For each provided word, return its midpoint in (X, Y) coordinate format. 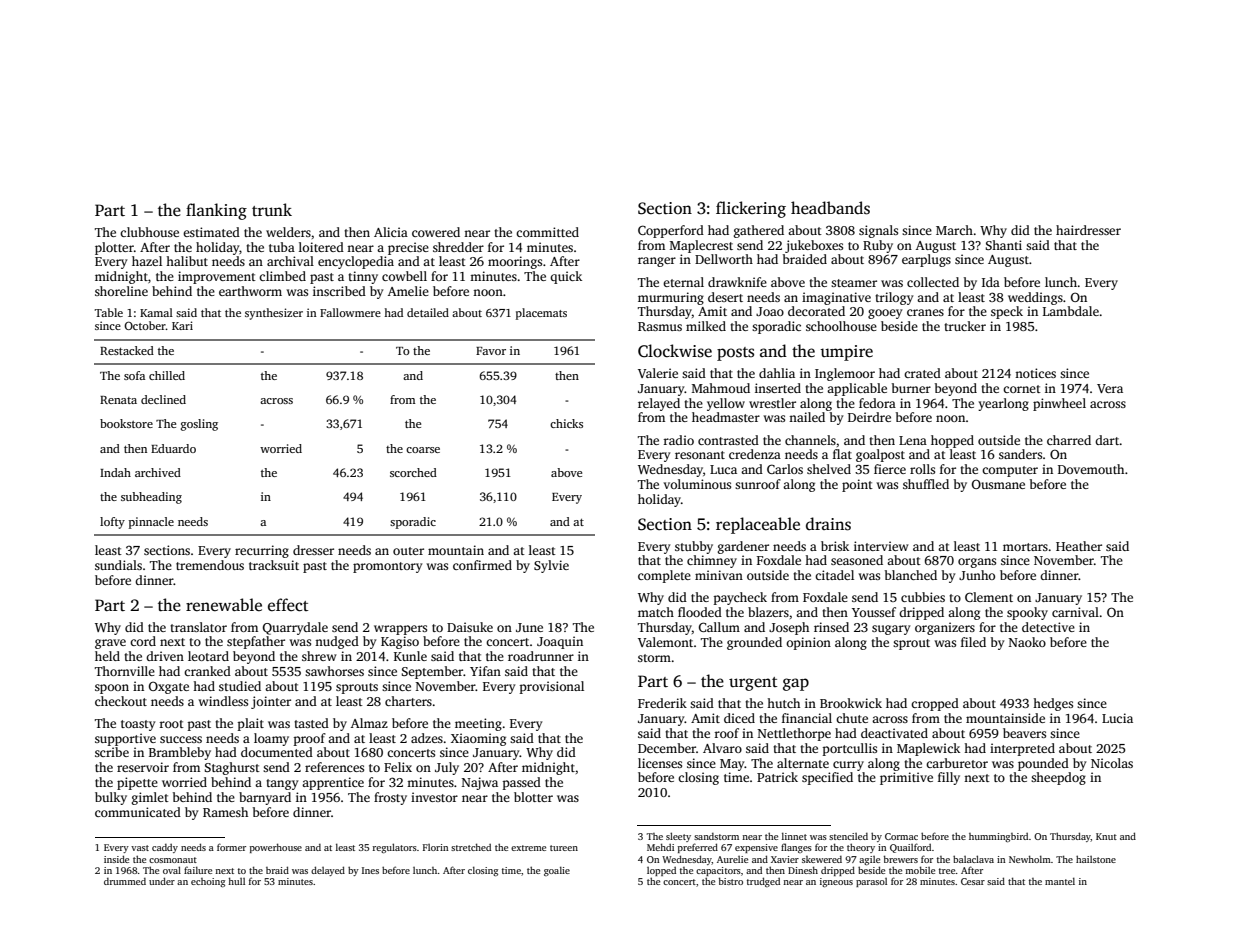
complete (664, 576)
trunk (272, 209)
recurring (262, 551)
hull (236, 881)
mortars (1025, 547)
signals (878, 231)
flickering (751, 209)
